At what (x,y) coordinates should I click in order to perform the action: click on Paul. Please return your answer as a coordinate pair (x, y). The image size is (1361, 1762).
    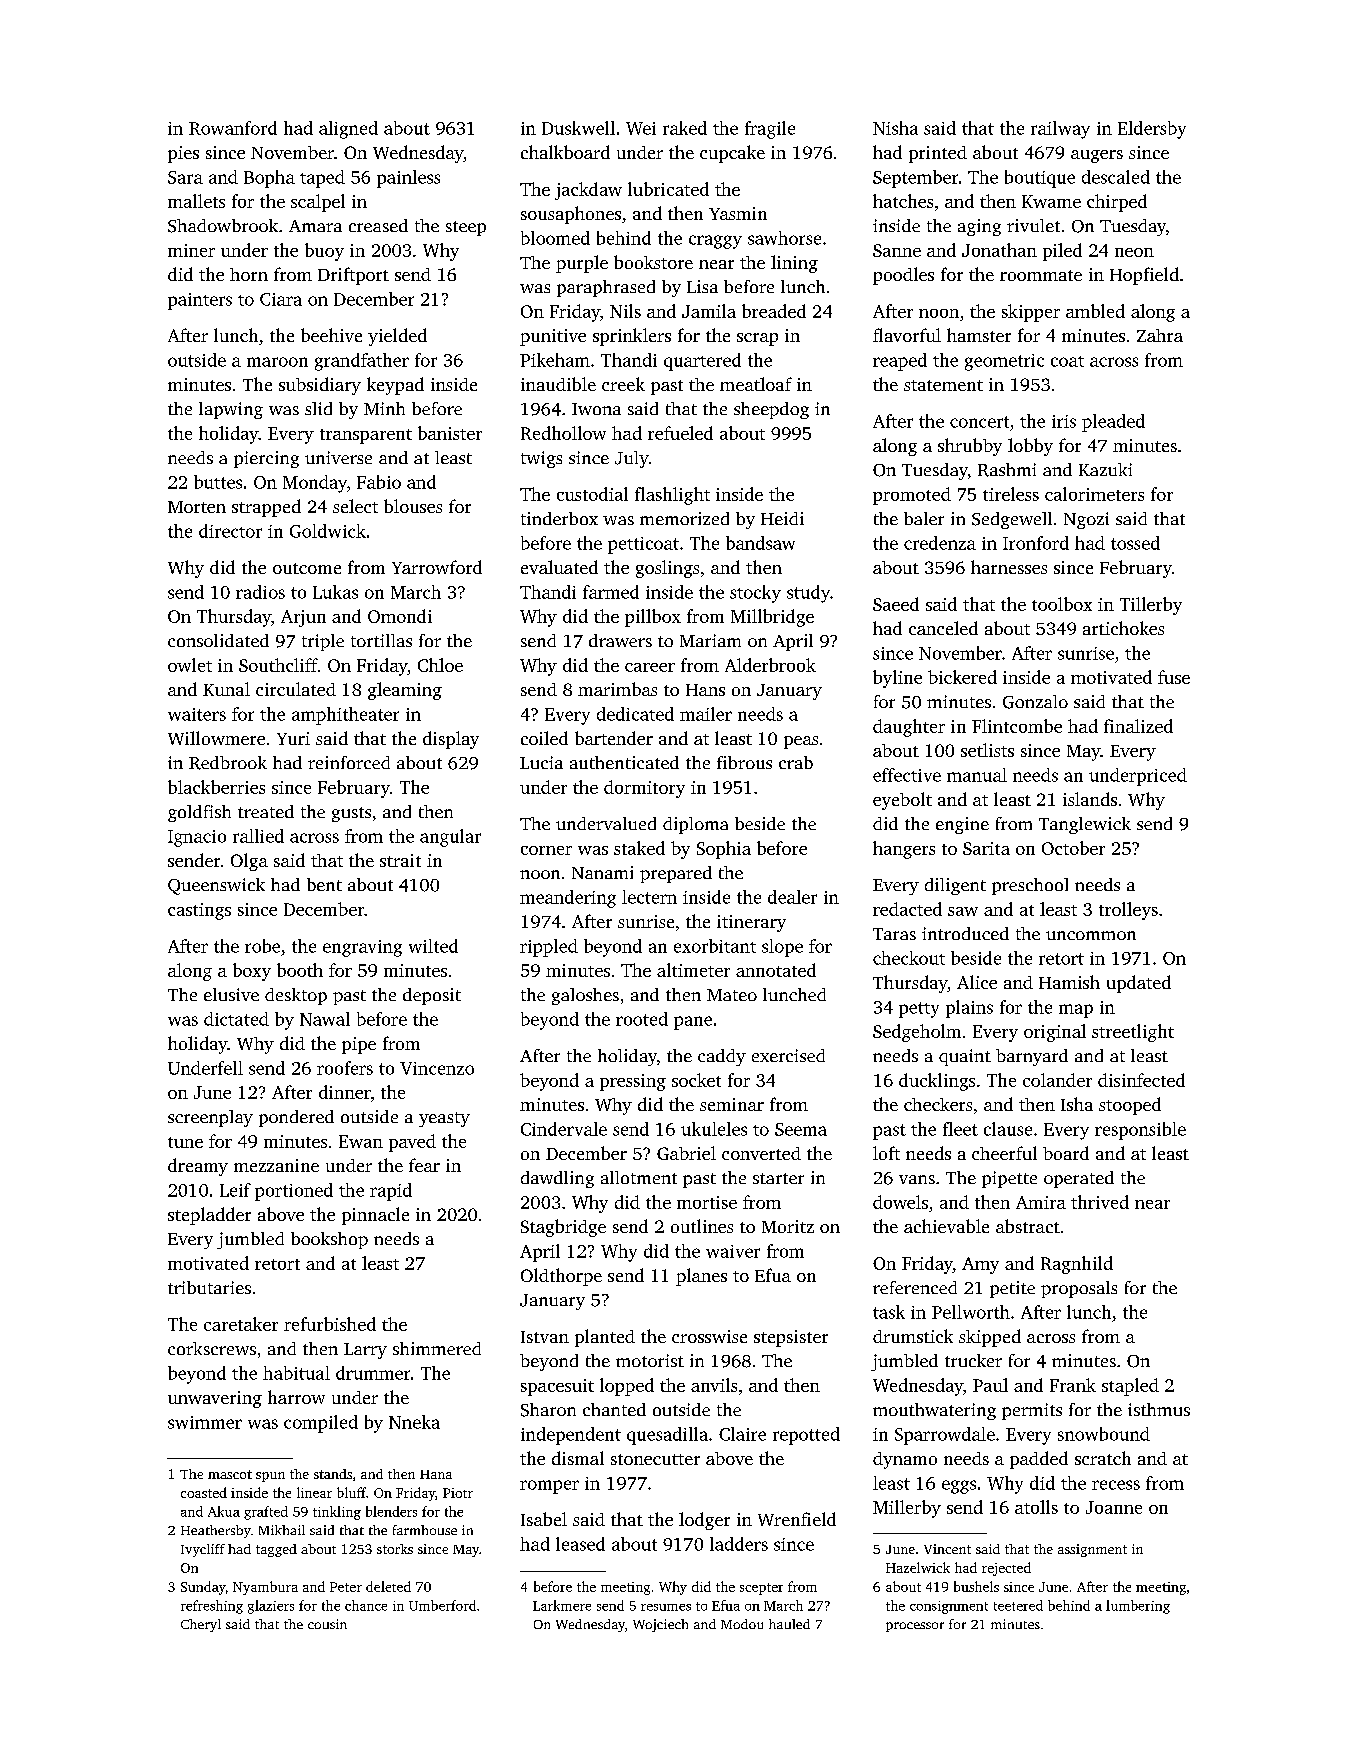
    Looking at the image, I should click on (990, 1385).
